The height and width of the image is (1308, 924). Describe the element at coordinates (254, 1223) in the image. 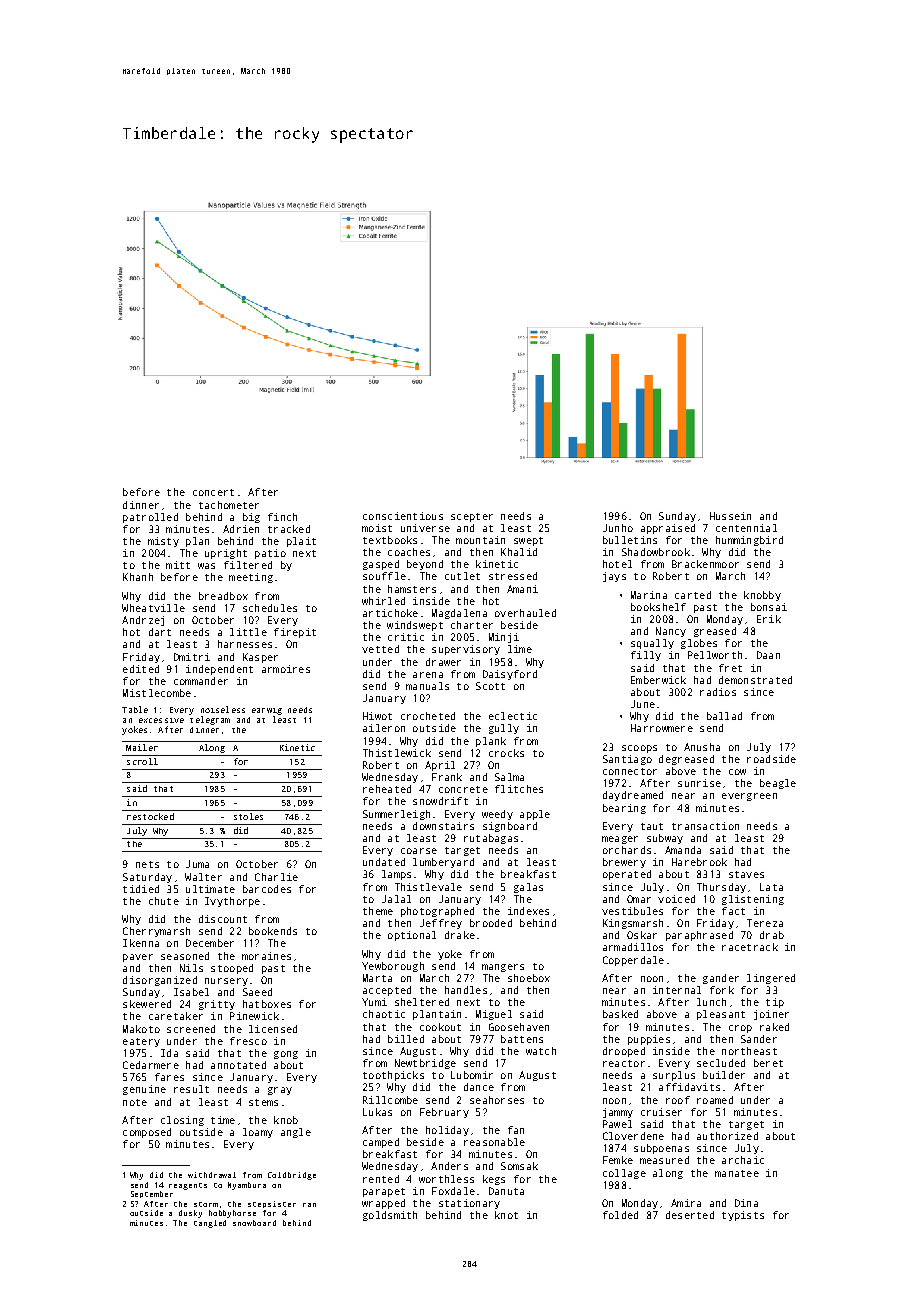

I see `snowboard` at that location.
